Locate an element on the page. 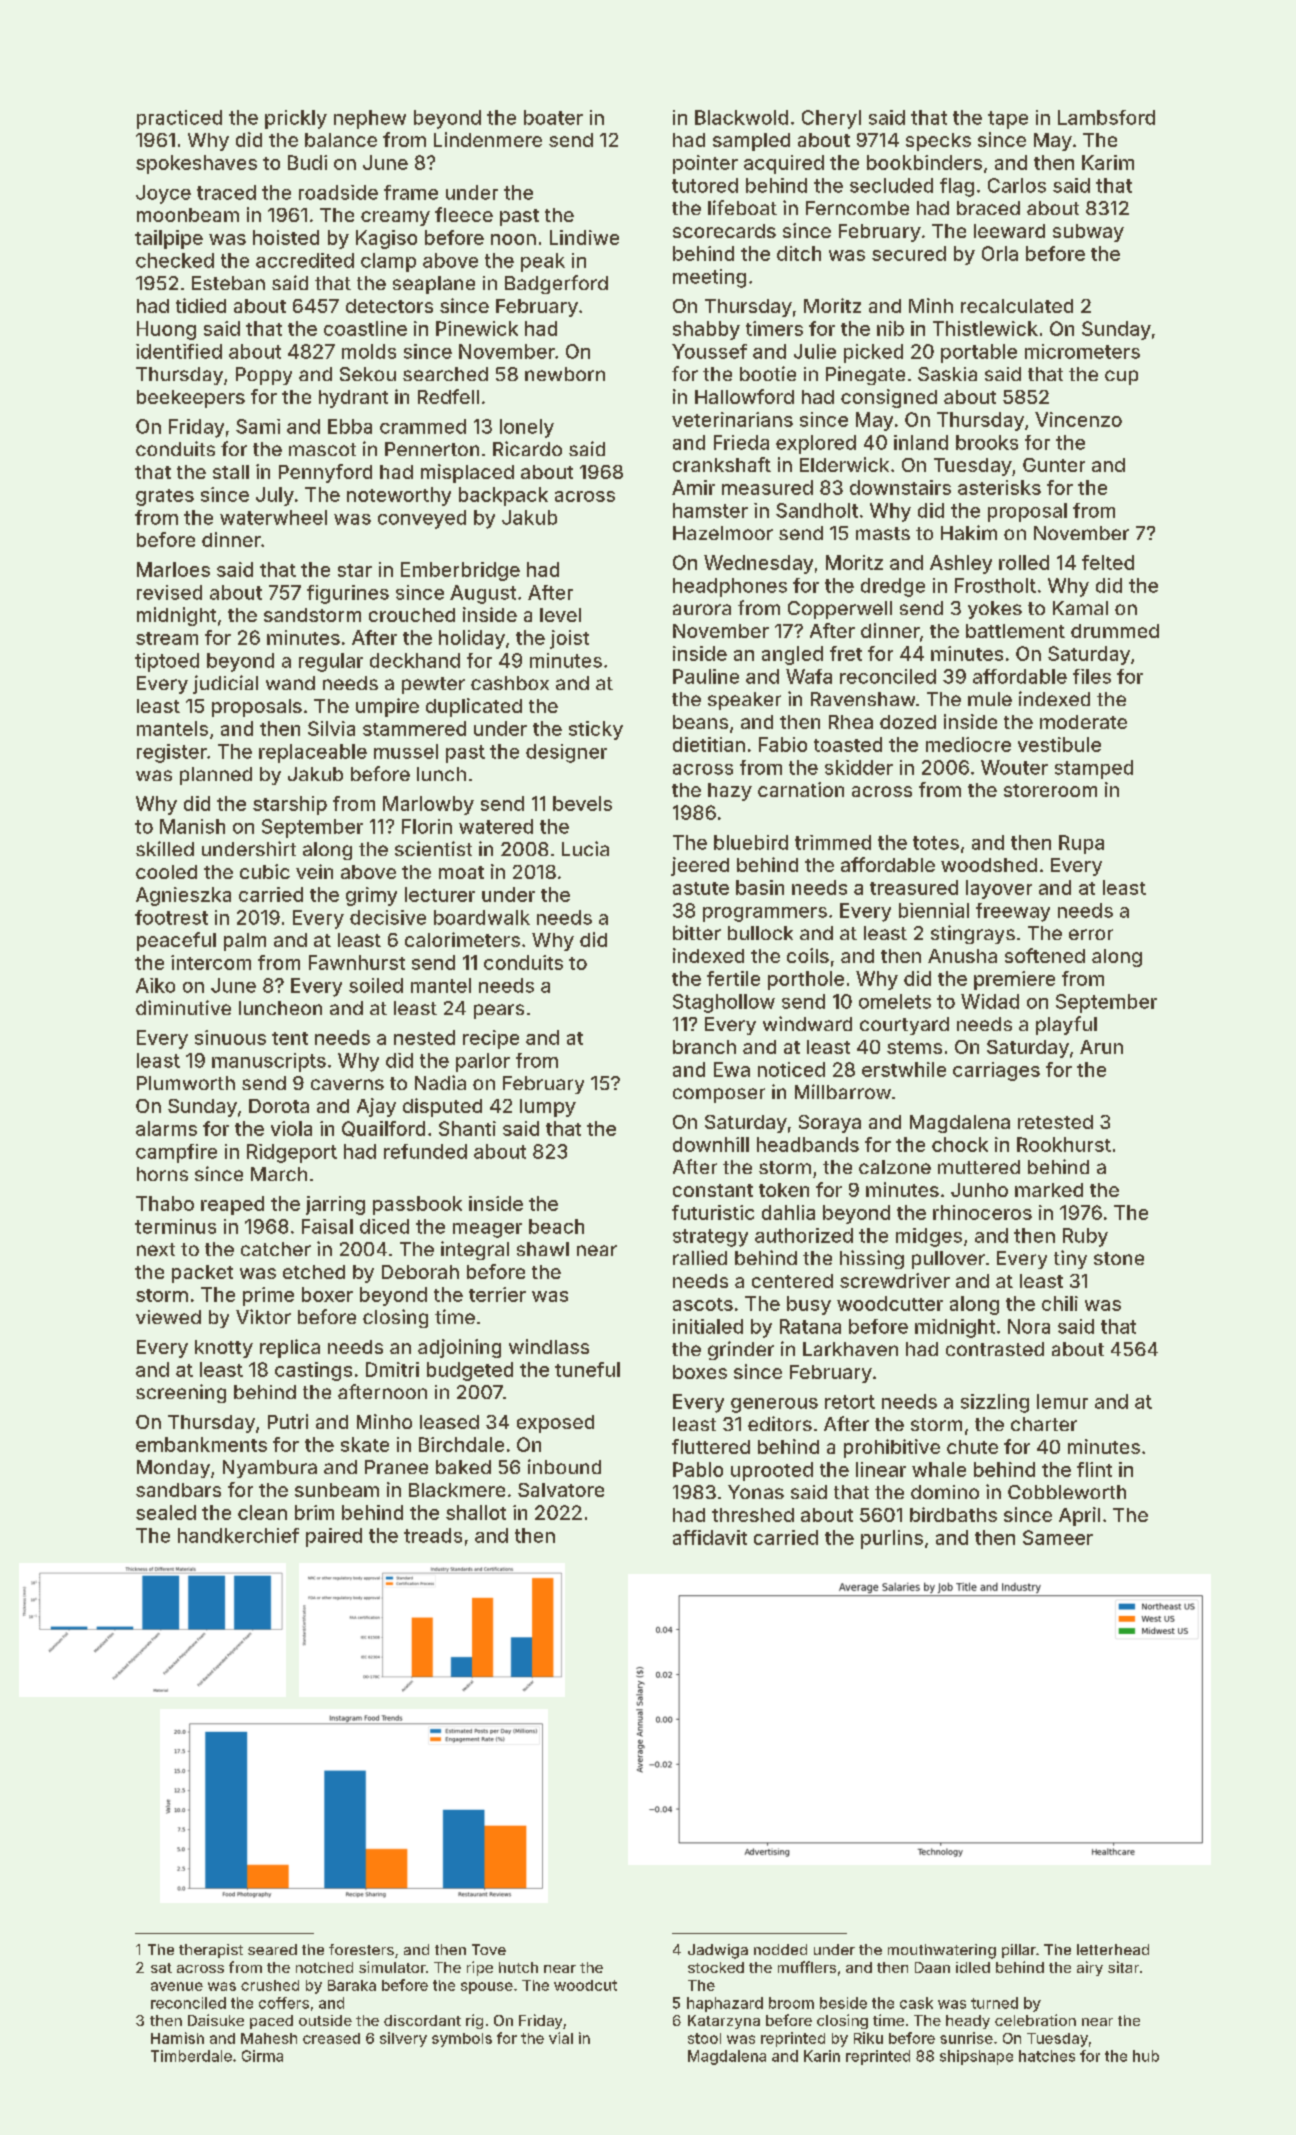 The image size is (1296, 2135). boater is located at coordinates (553, 117).
